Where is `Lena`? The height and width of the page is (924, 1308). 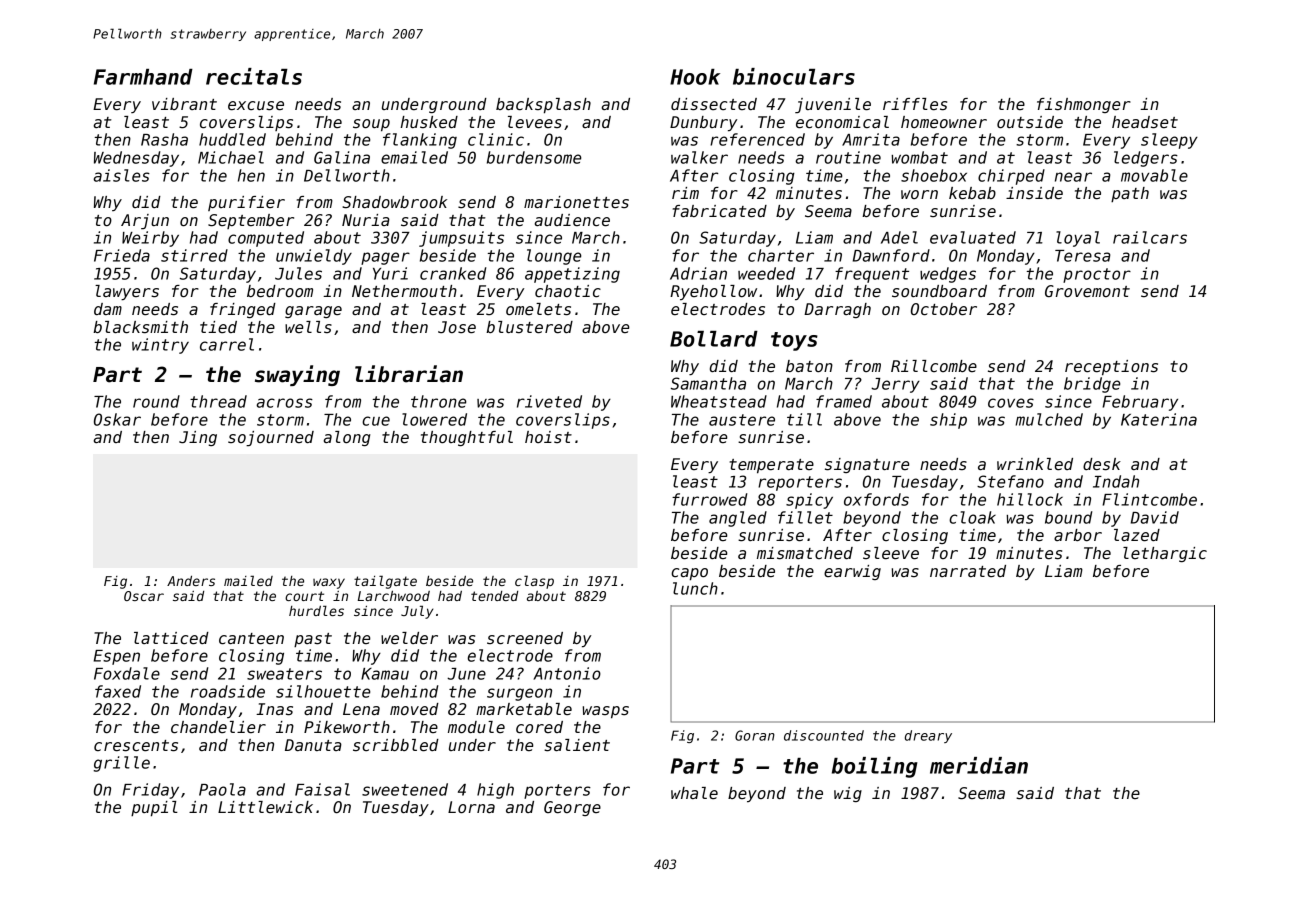
Lena is located at coordinates (361, 709).
